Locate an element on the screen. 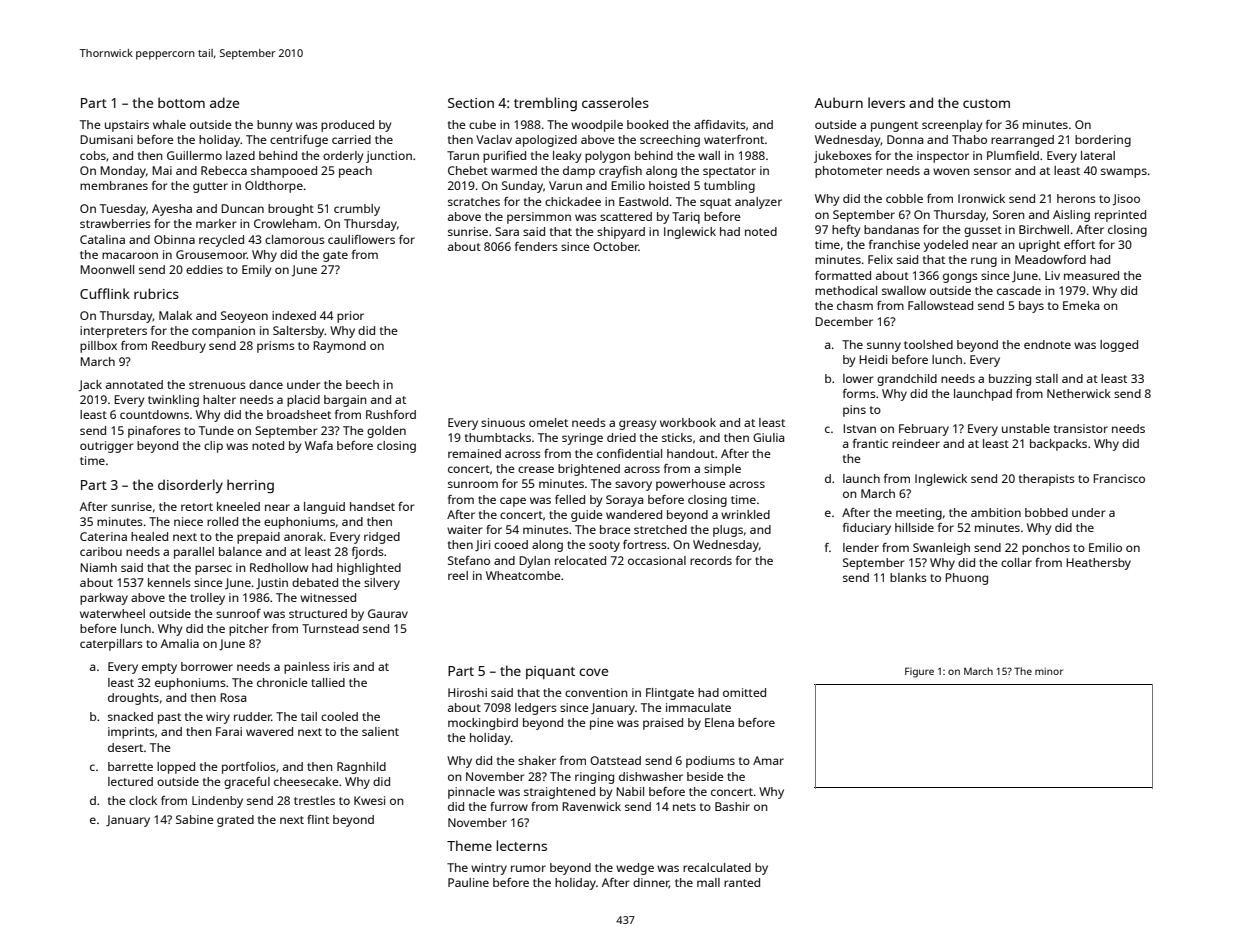  grated is located at coordinates (235, 821).
